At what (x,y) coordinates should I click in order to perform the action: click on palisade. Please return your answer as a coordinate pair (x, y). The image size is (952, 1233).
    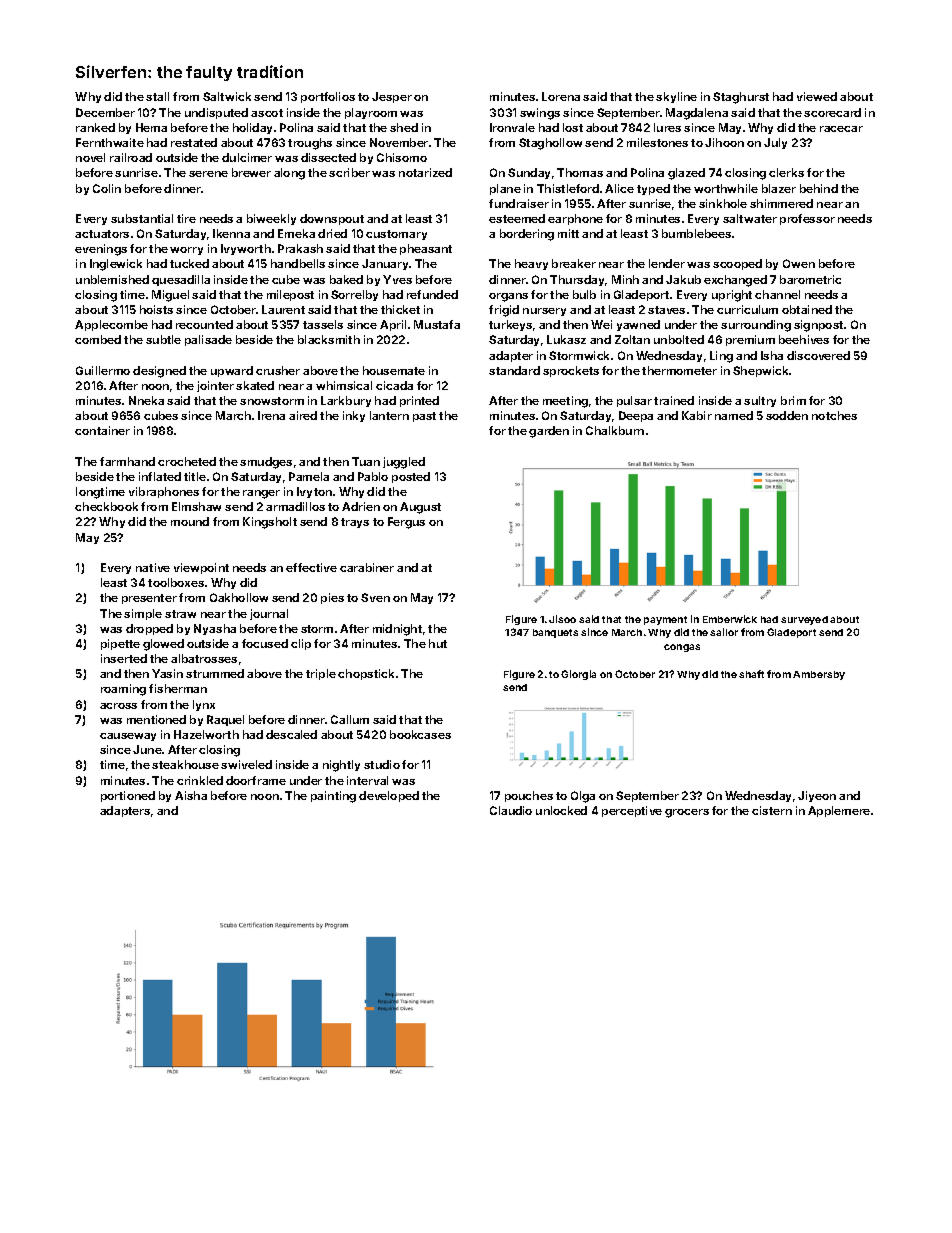
    Looking at the image, I should click on (208, 340).
